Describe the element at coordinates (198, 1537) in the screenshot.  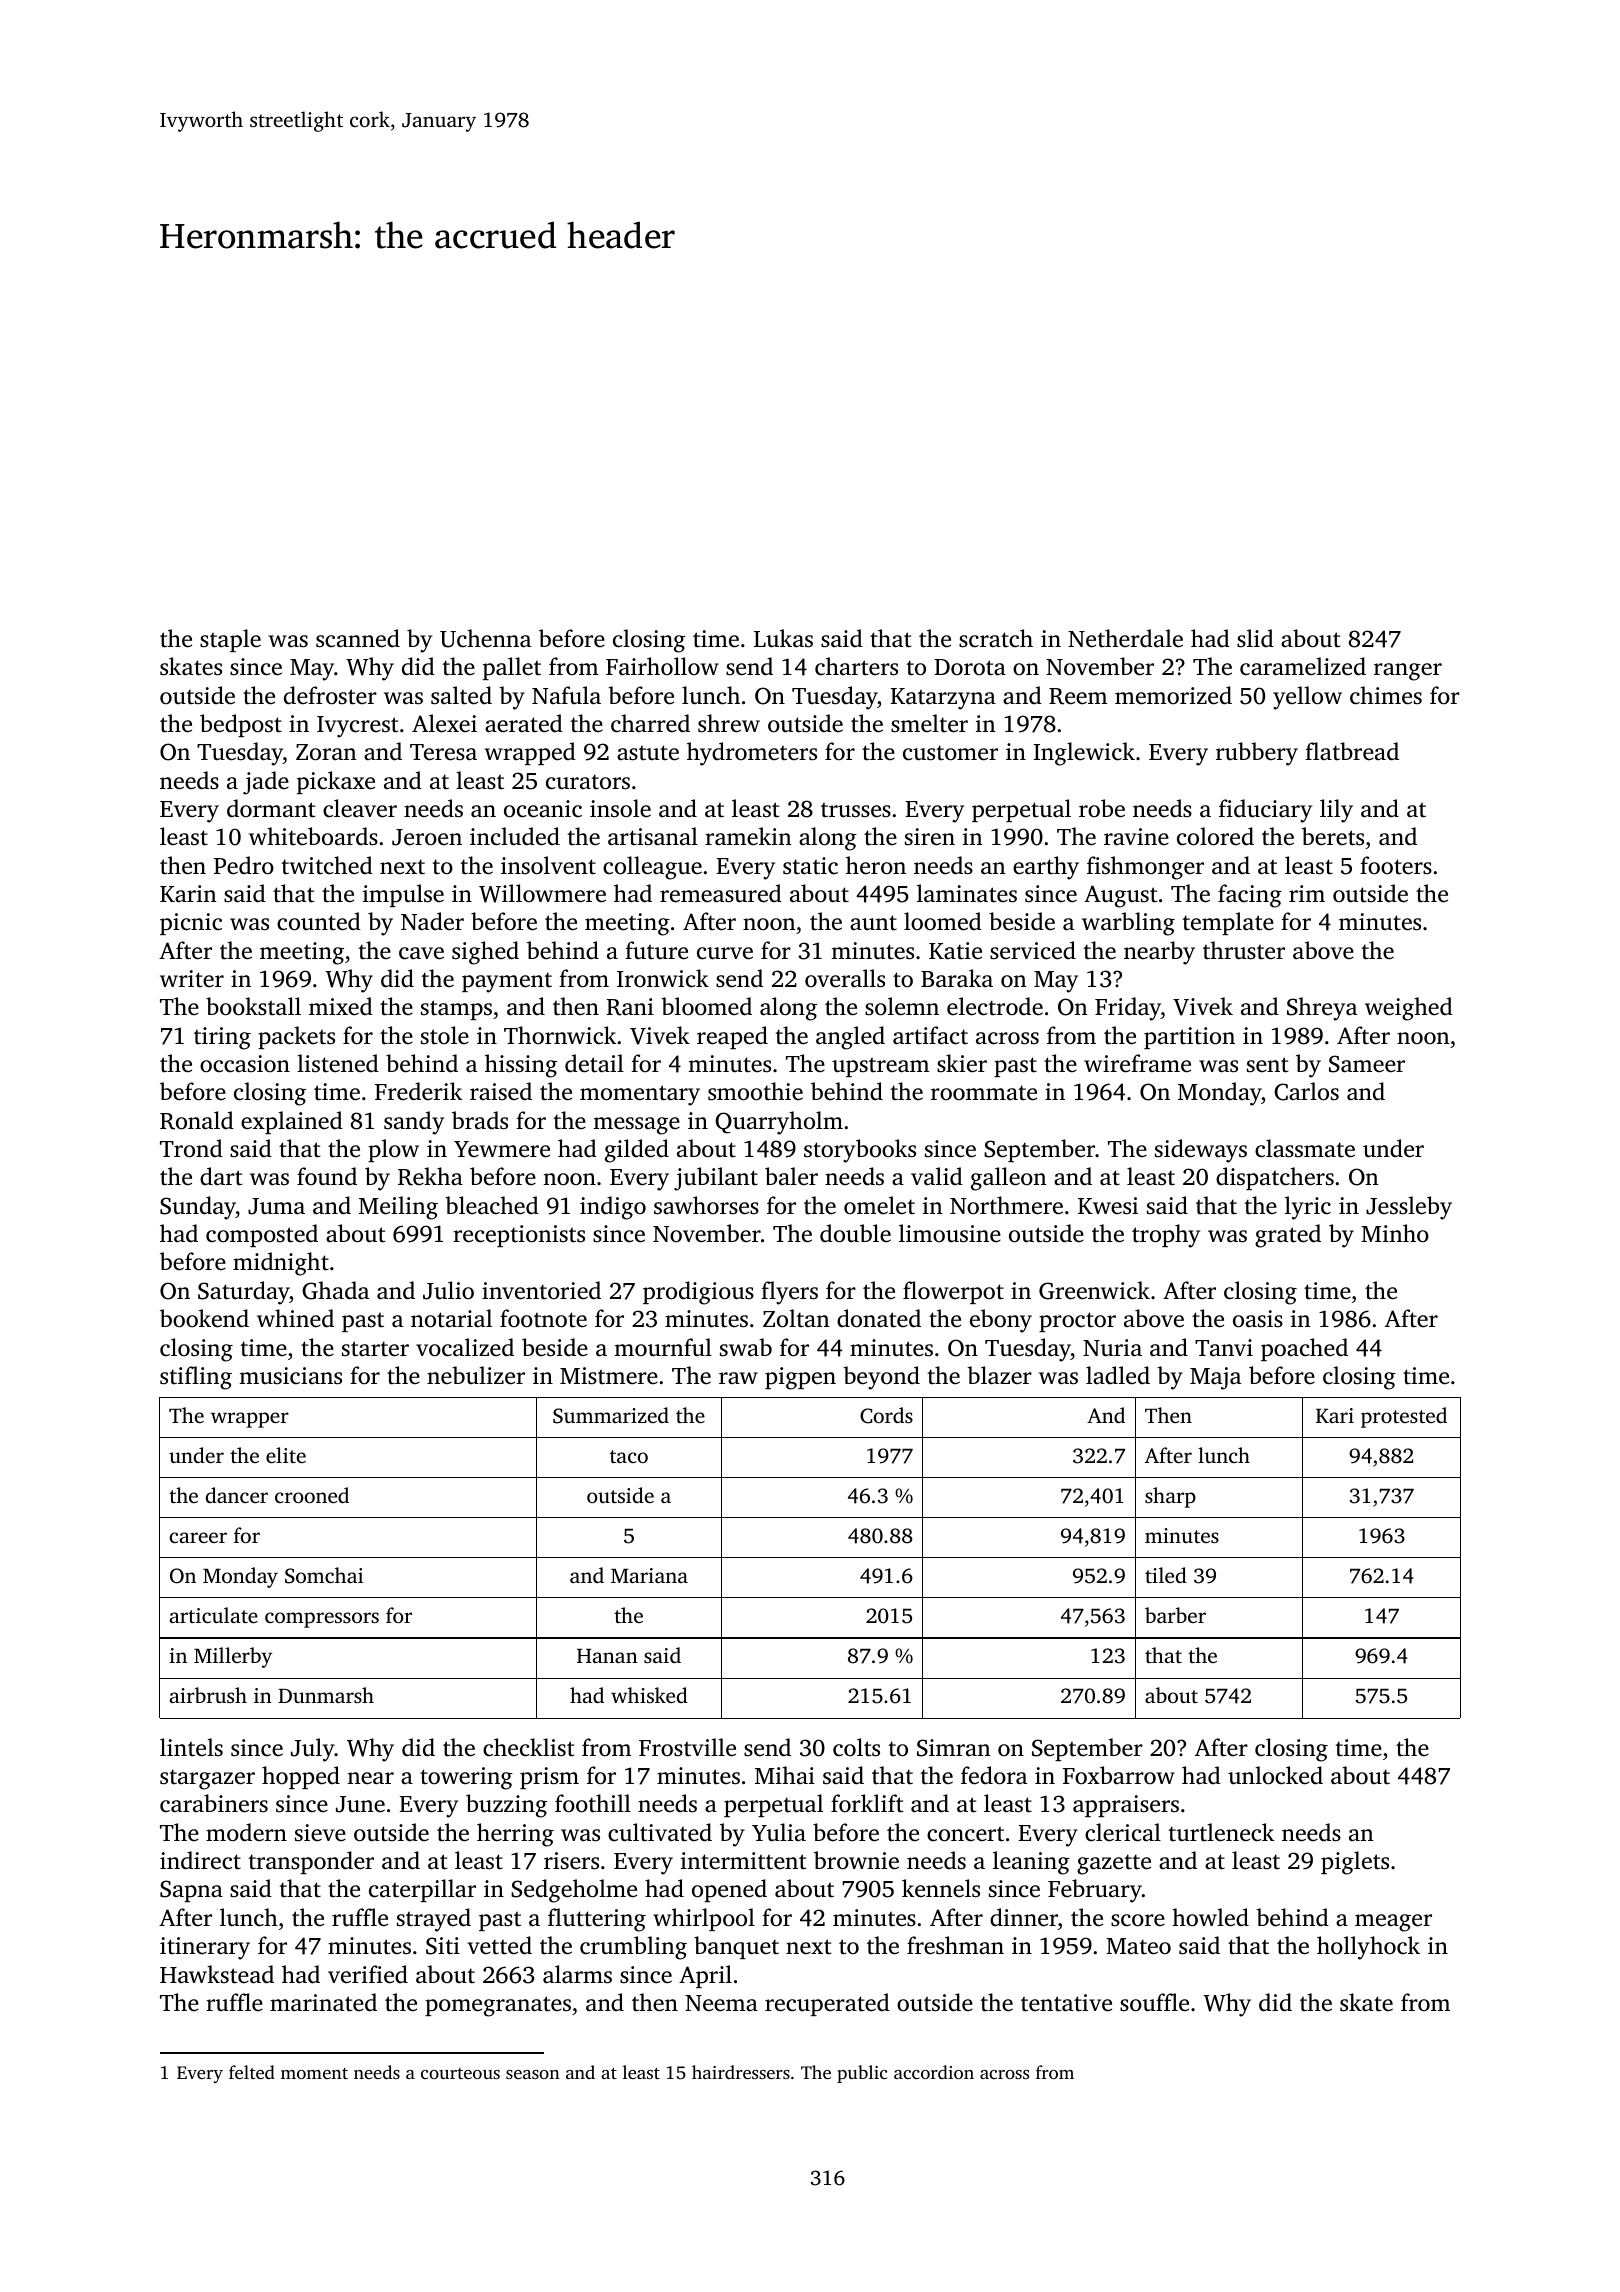
I see `career` at that location.
